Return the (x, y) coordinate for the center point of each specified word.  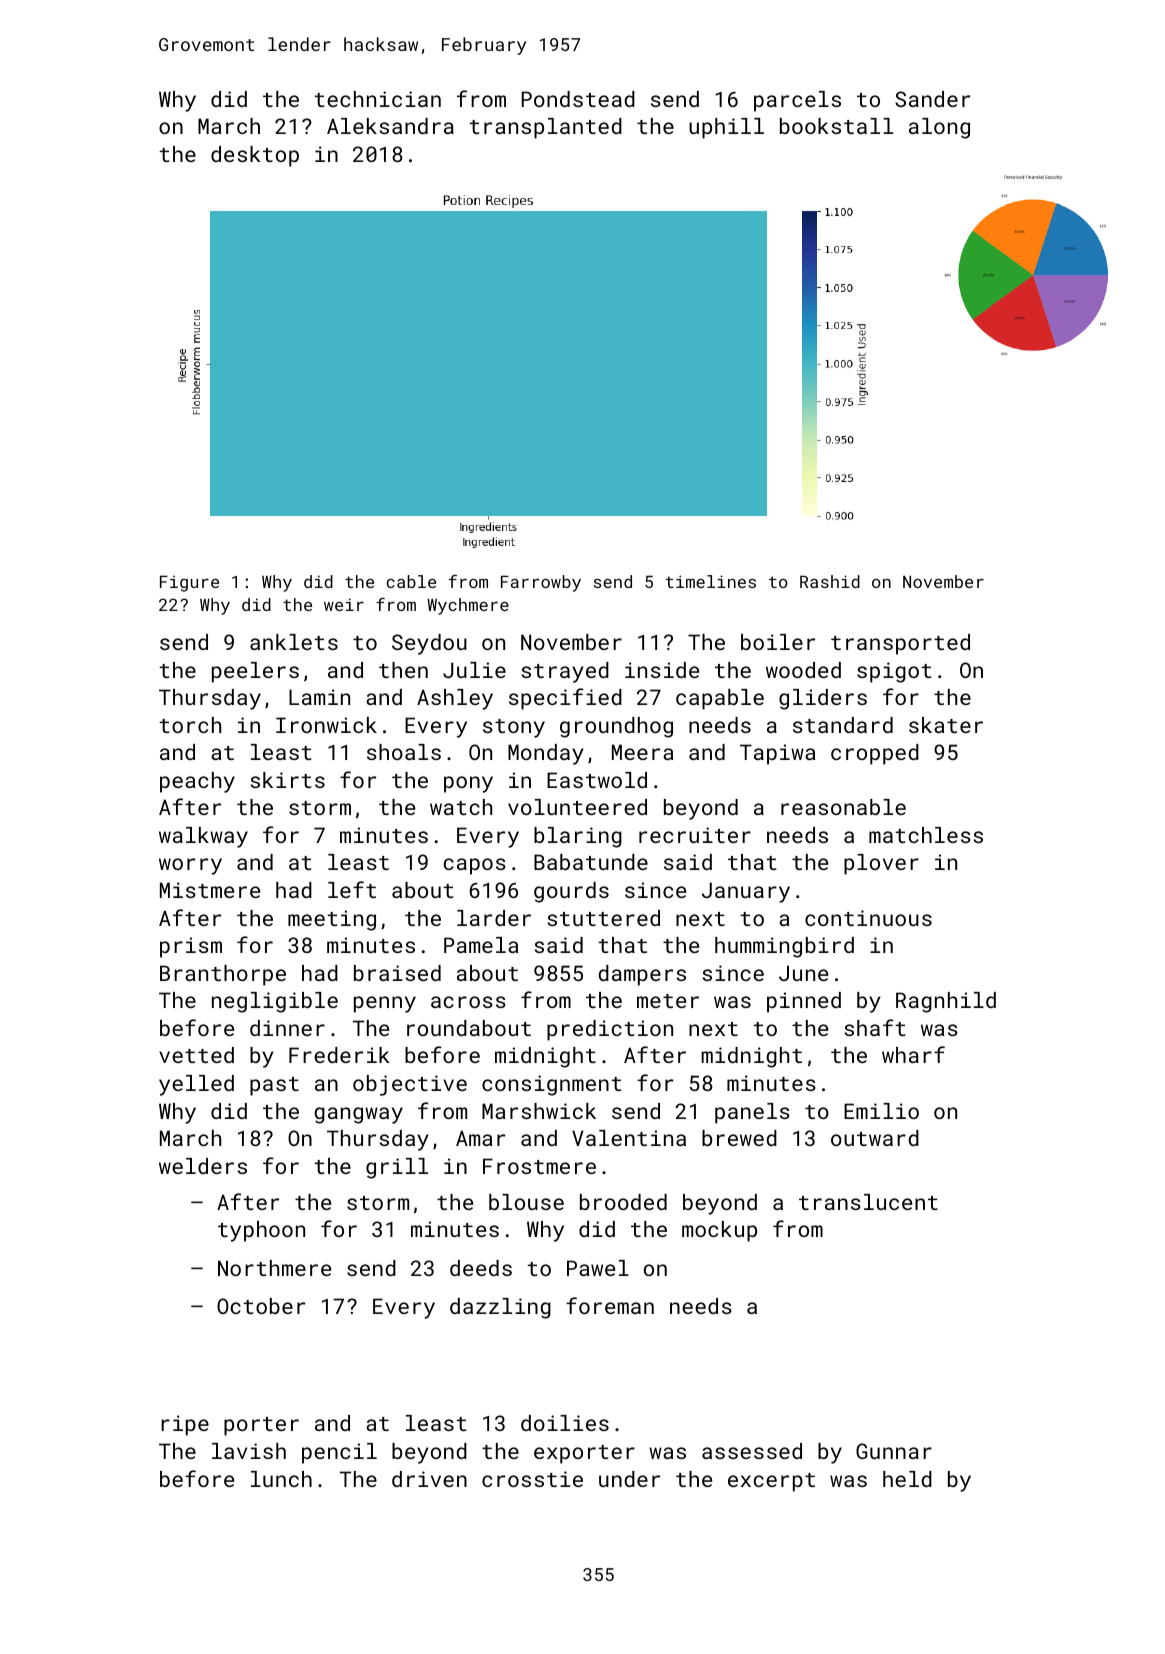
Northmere (274, 1268)
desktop (255, 156)
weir (344, 604)
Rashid (830, 581)
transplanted (546, 128)
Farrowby (541, 583)
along (939, 128)
